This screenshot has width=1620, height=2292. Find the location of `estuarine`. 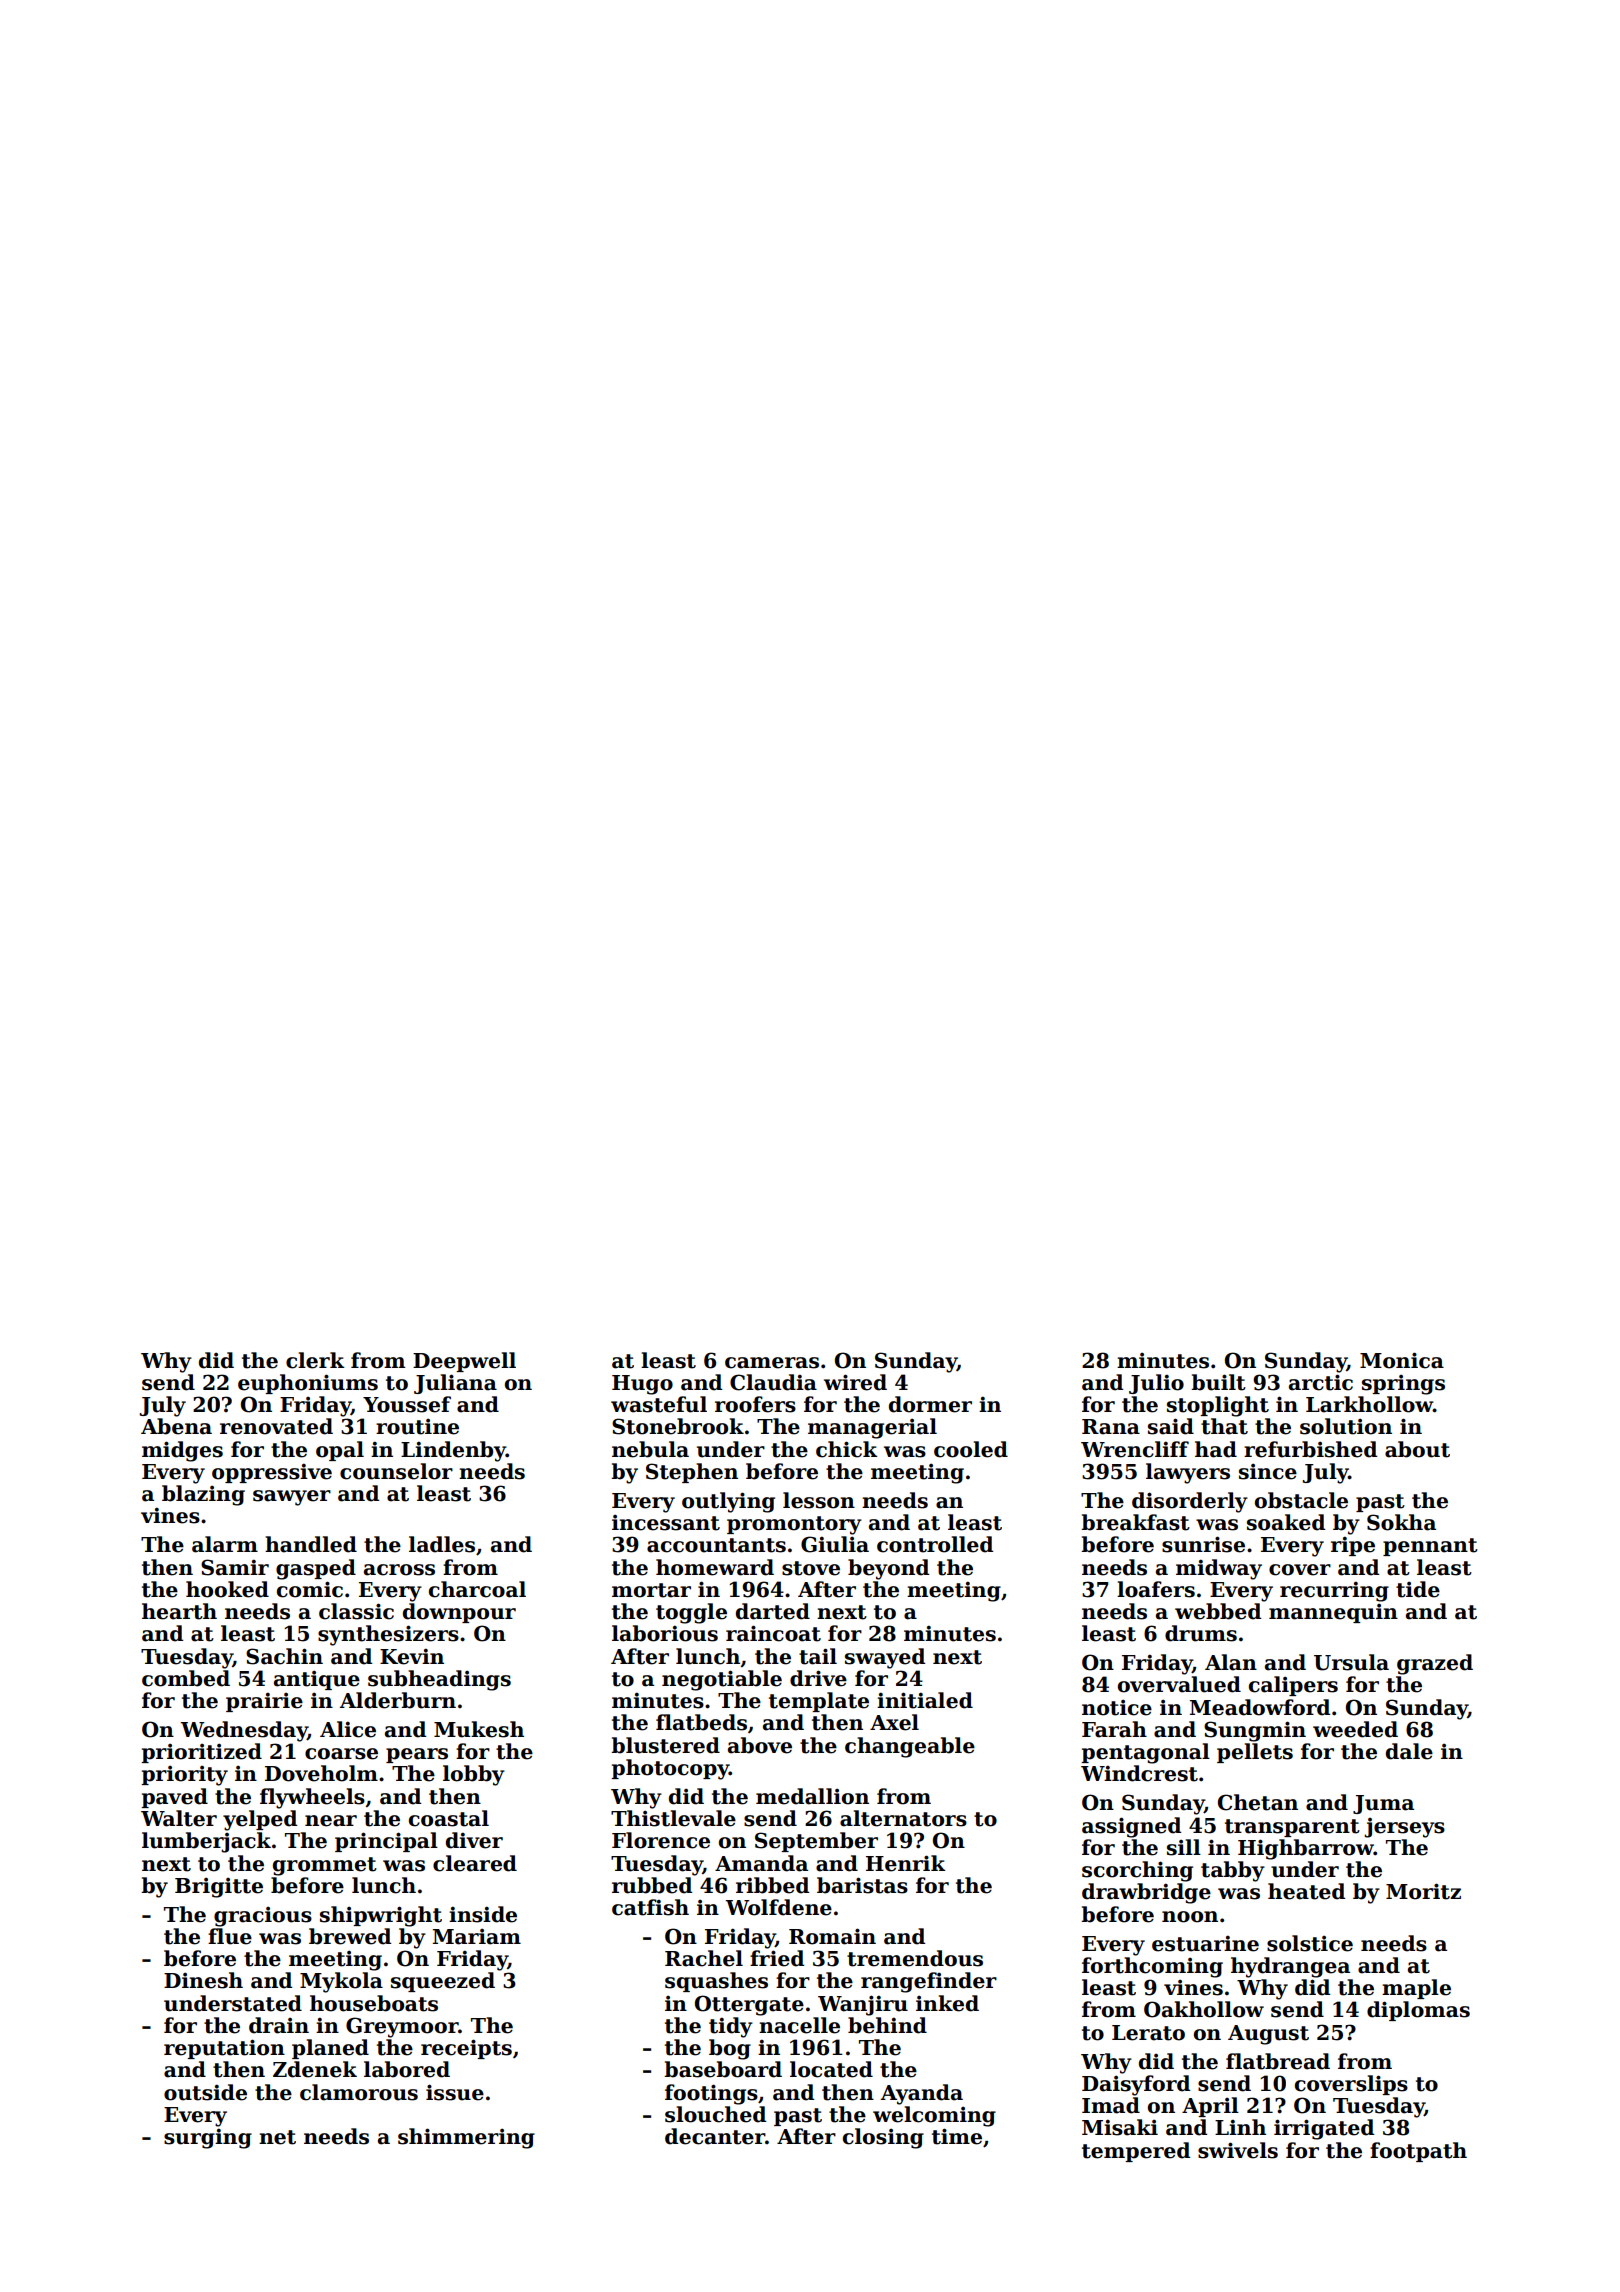

estuarine is located at coordinates (1205, 1943).
